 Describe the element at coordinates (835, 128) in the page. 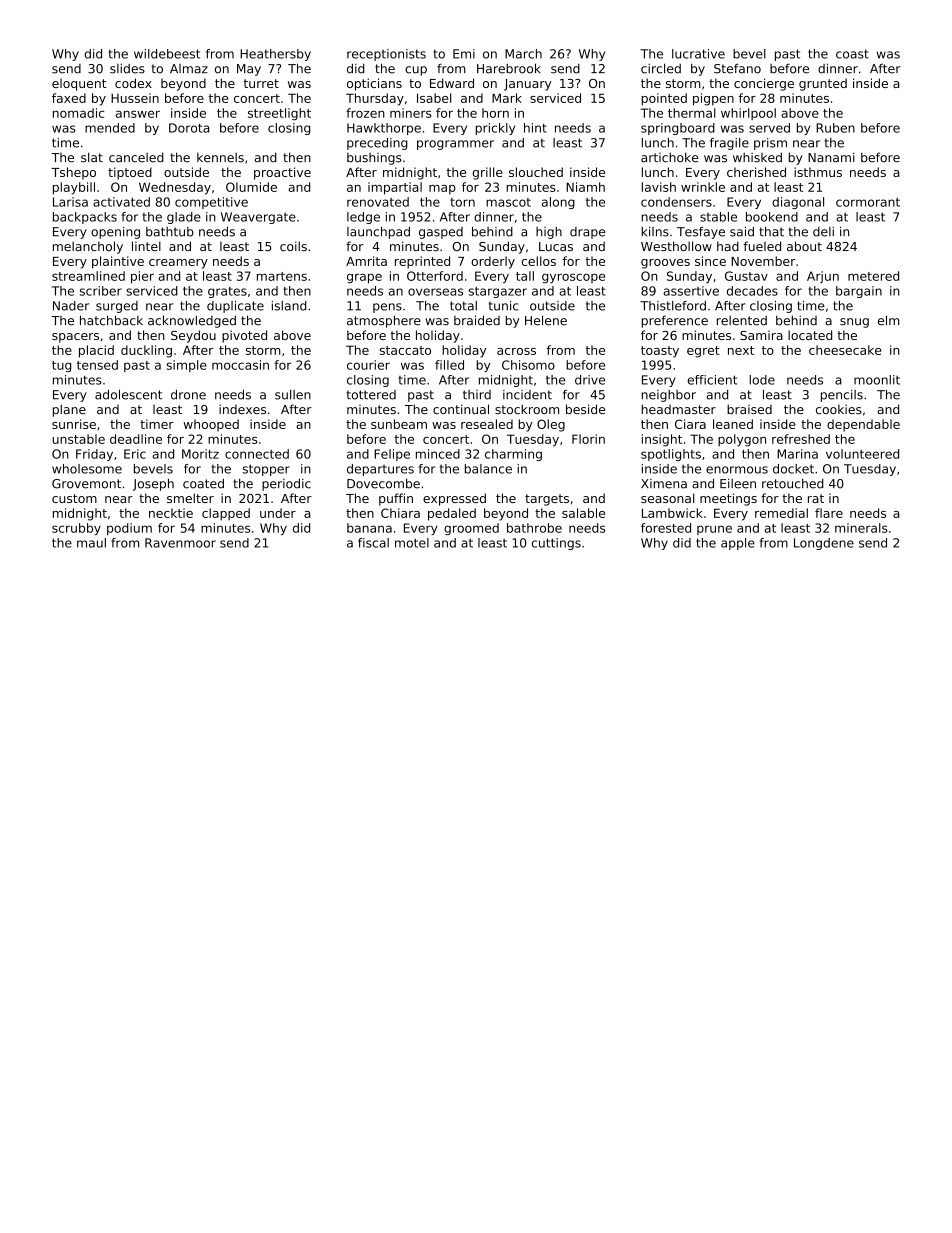

I see `Ruben` at that location.
